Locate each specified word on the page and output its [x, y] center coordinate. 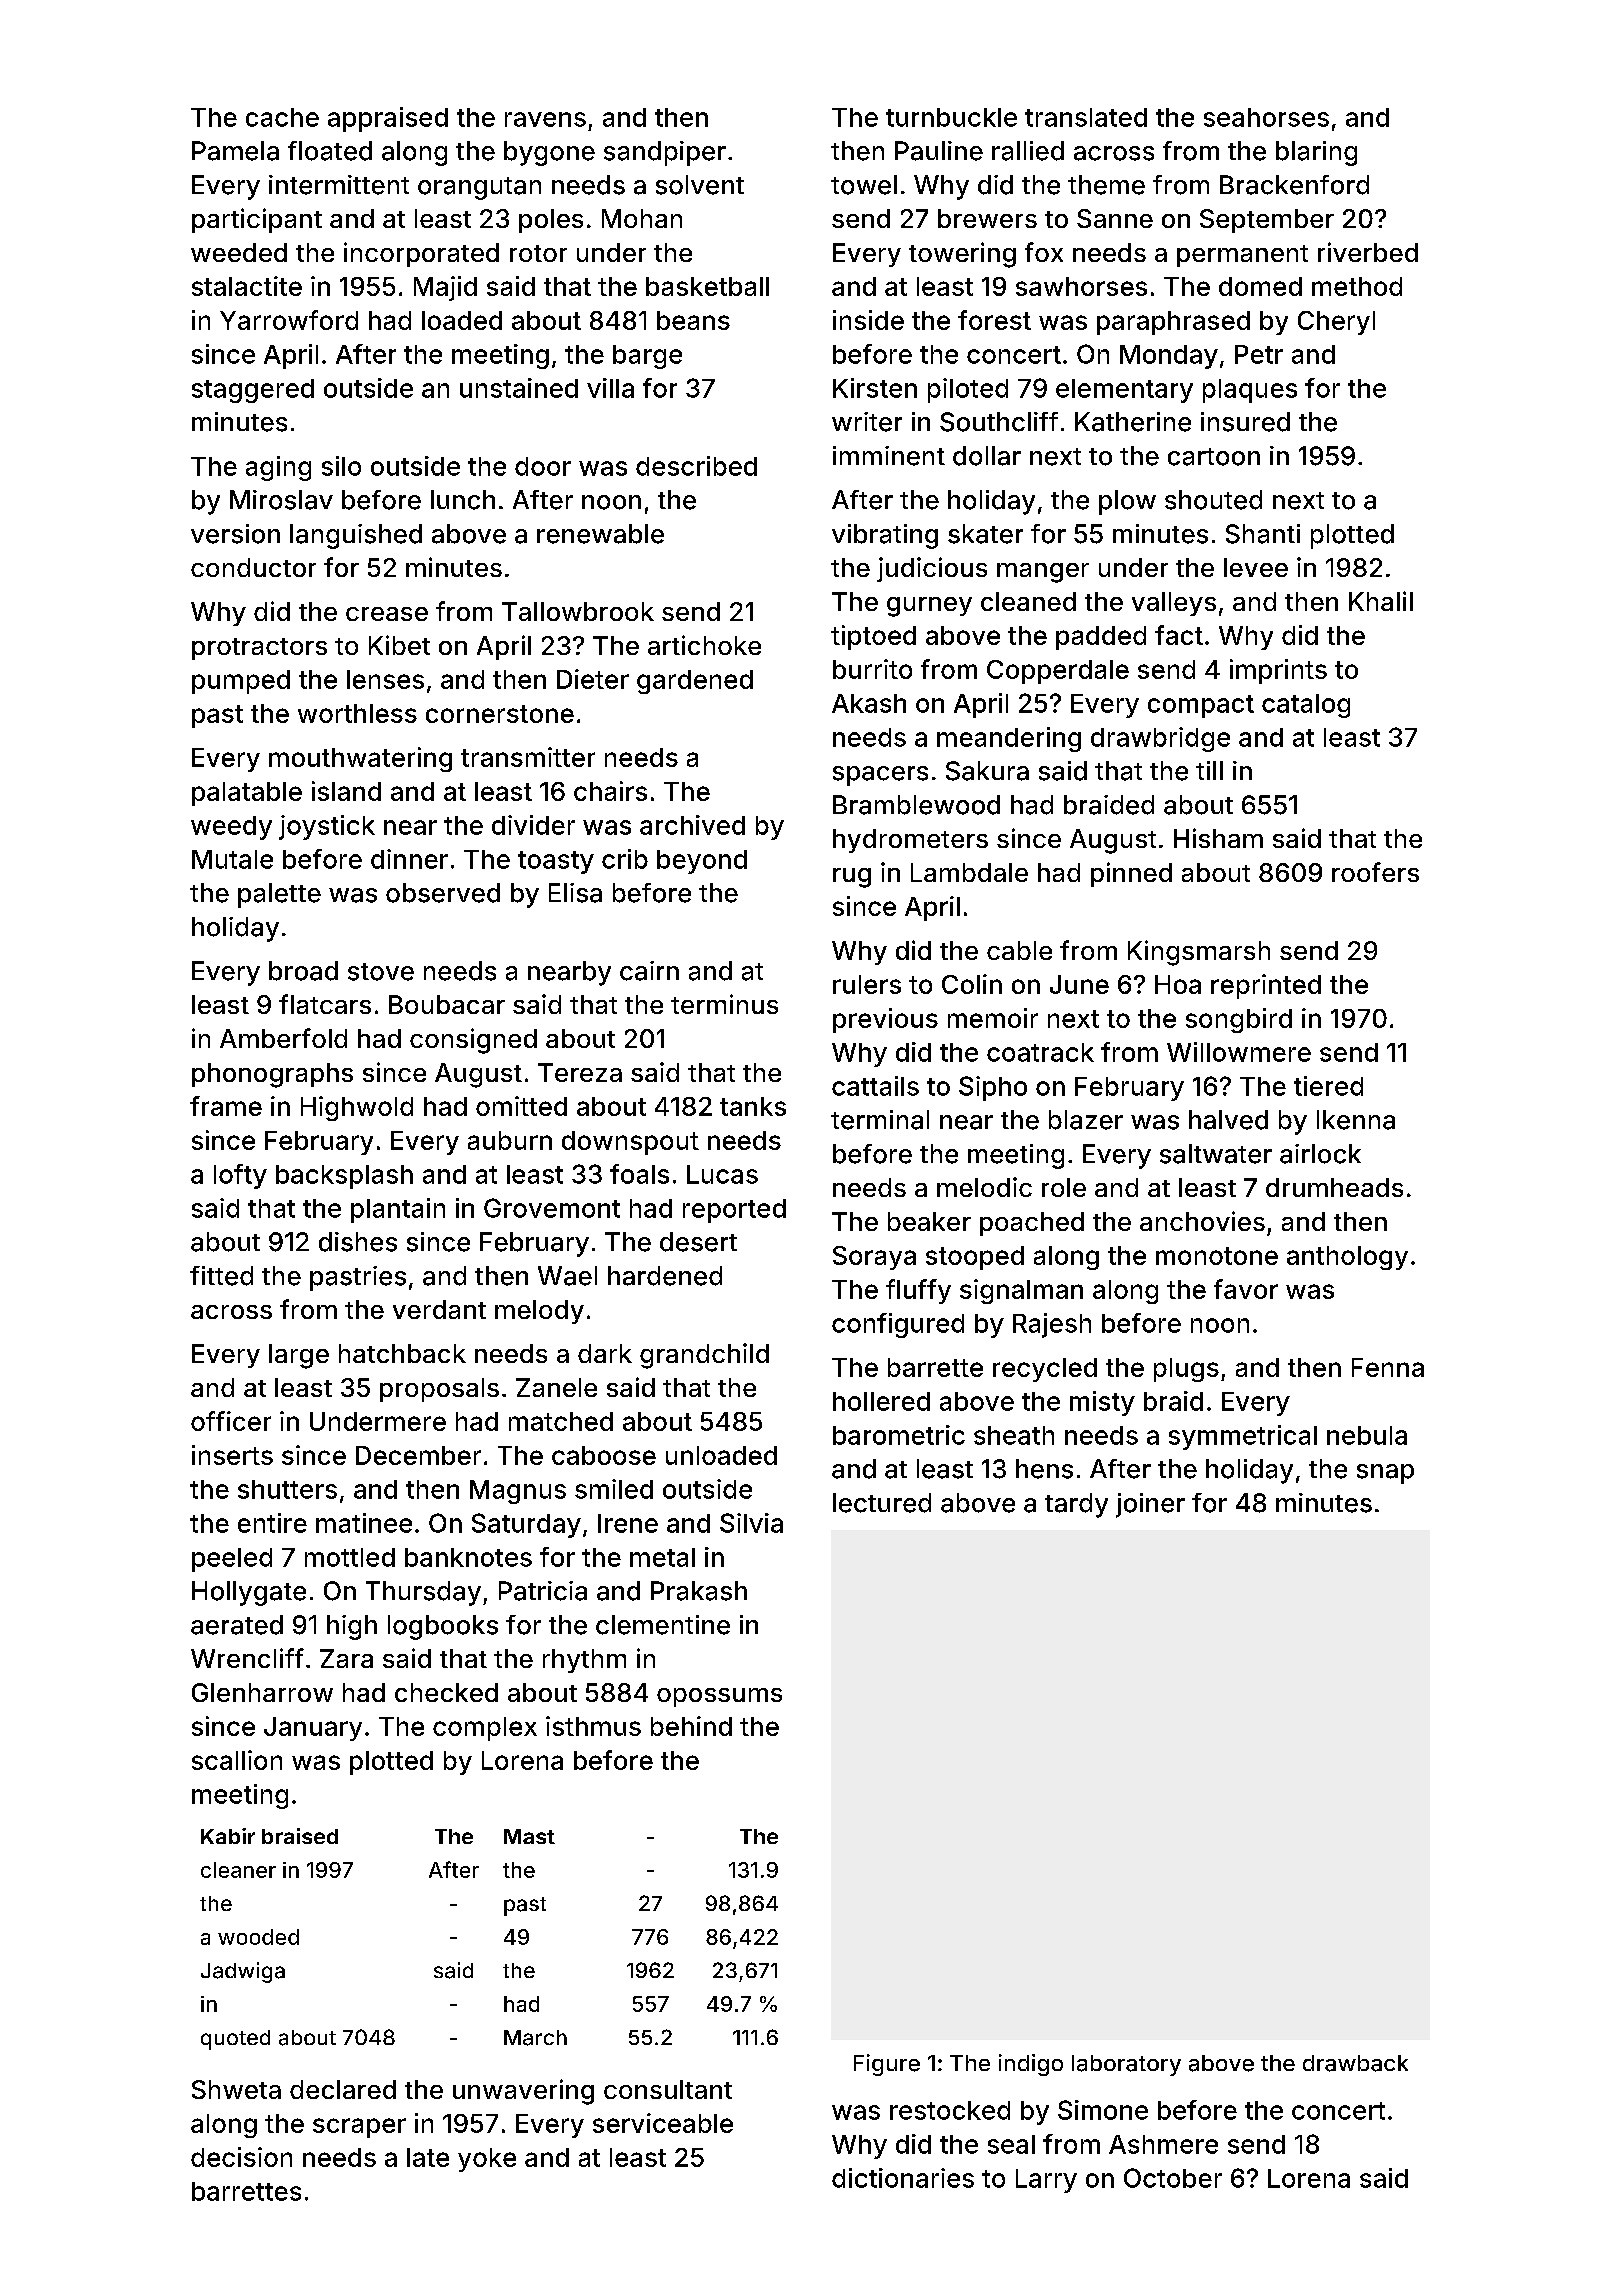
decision [241, 2157]
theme [1106, 185]
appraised [388, 119]
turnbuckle [951, 117]
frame [226, 1106]
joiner [1150, 1505]
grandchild [704, 1356]
